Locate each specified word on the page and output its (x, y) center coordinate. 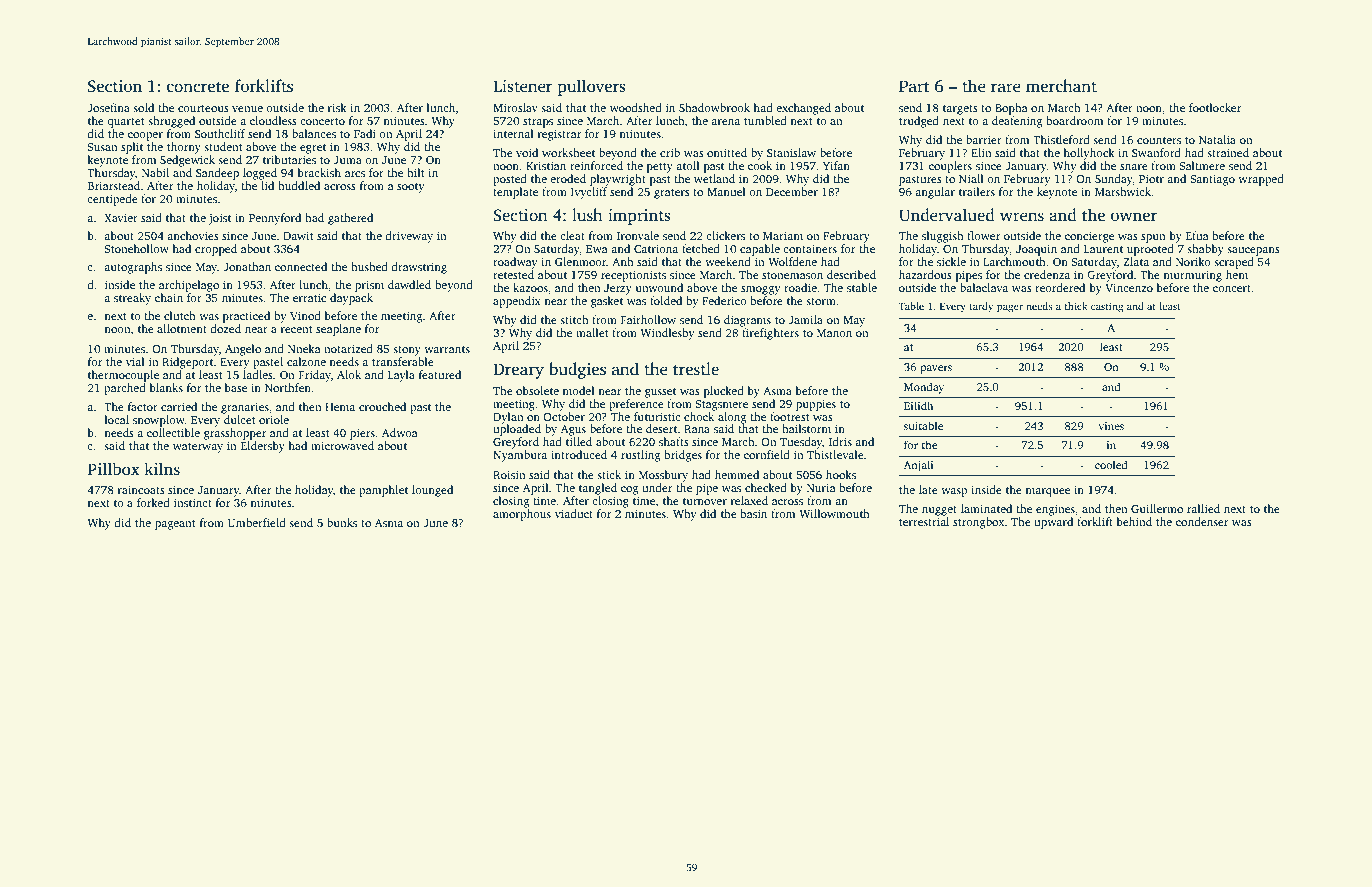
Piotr (1151, 178)
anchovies (193, 235)
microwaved (342, 445)
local (117, 419)
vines (1111, 426)
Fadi (365, 133)
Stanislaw (791, 152)
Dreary (518, 371)
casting (1107, 307)
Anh (623, 261)
